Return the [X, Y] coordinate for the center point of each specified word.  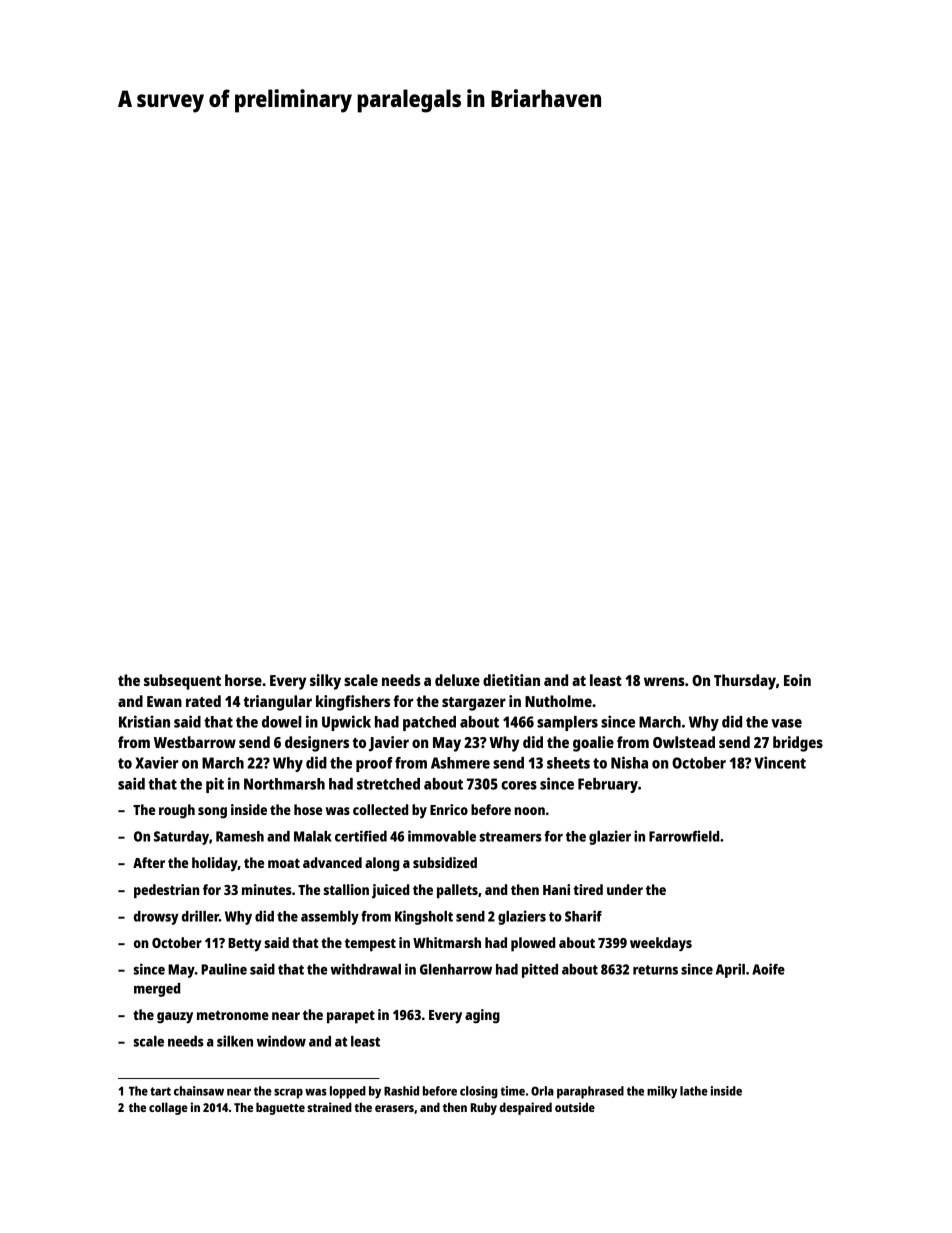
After [149, 862]
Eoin [797, 680]
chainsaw [199, 1091]
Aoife [768, 969]
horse [243, 680]
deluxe [457, 680]
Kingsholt [424, 917]
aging [482, 1016]
